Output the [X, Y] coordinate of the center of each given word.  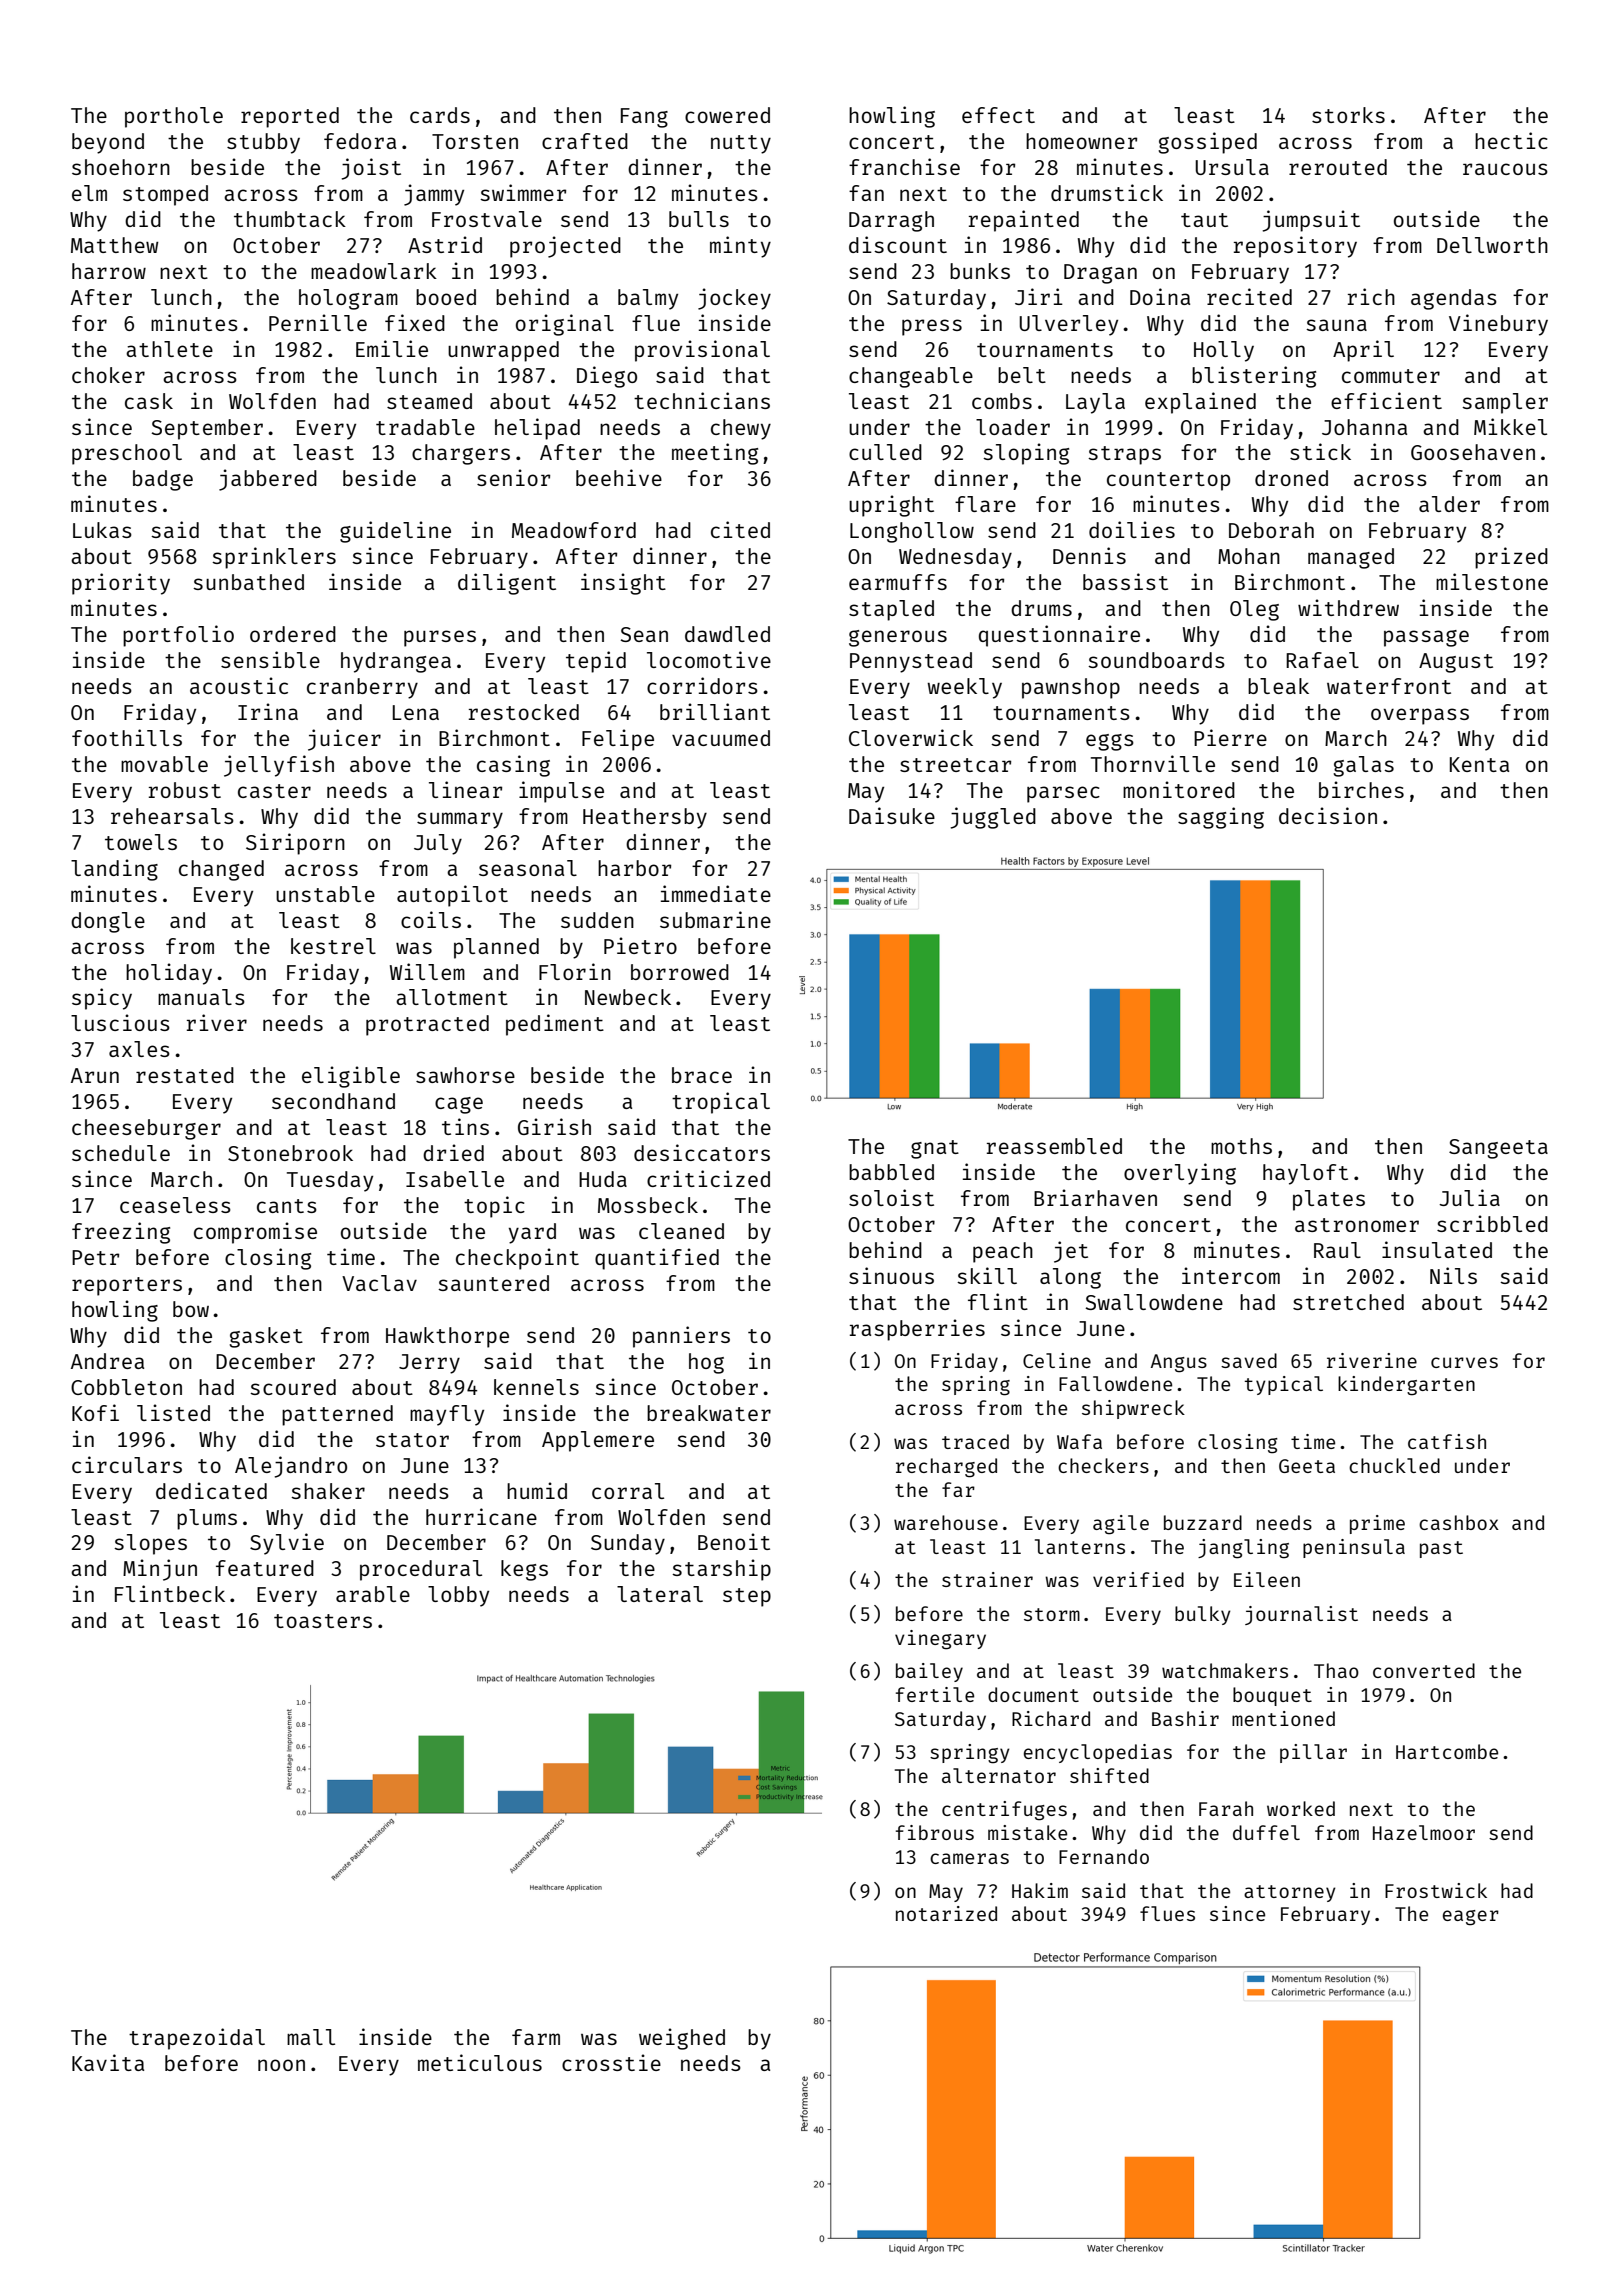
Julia [1469, 1197]
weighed [682, 2039]
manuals [201, 997]
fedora [360, 141]
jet [1071, 1252]
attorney [1290, 1893]
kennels [536, 1387]
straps [1124, 455]
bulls [699, 219]
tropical [721, 1103]
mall [311, 2037]
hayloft [1305, 1174]
